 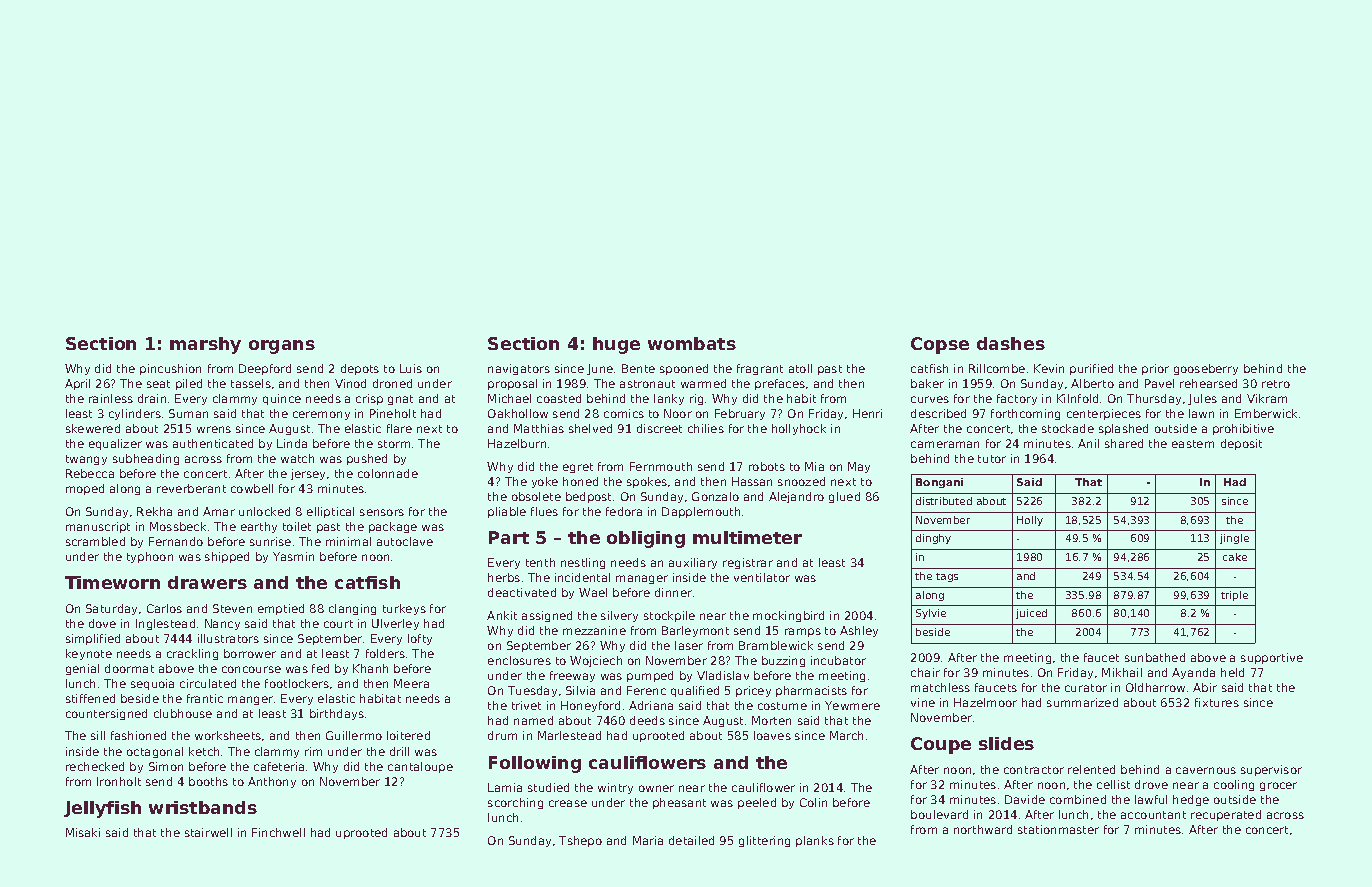 I want to click on June, so click(x=600, y=369).
